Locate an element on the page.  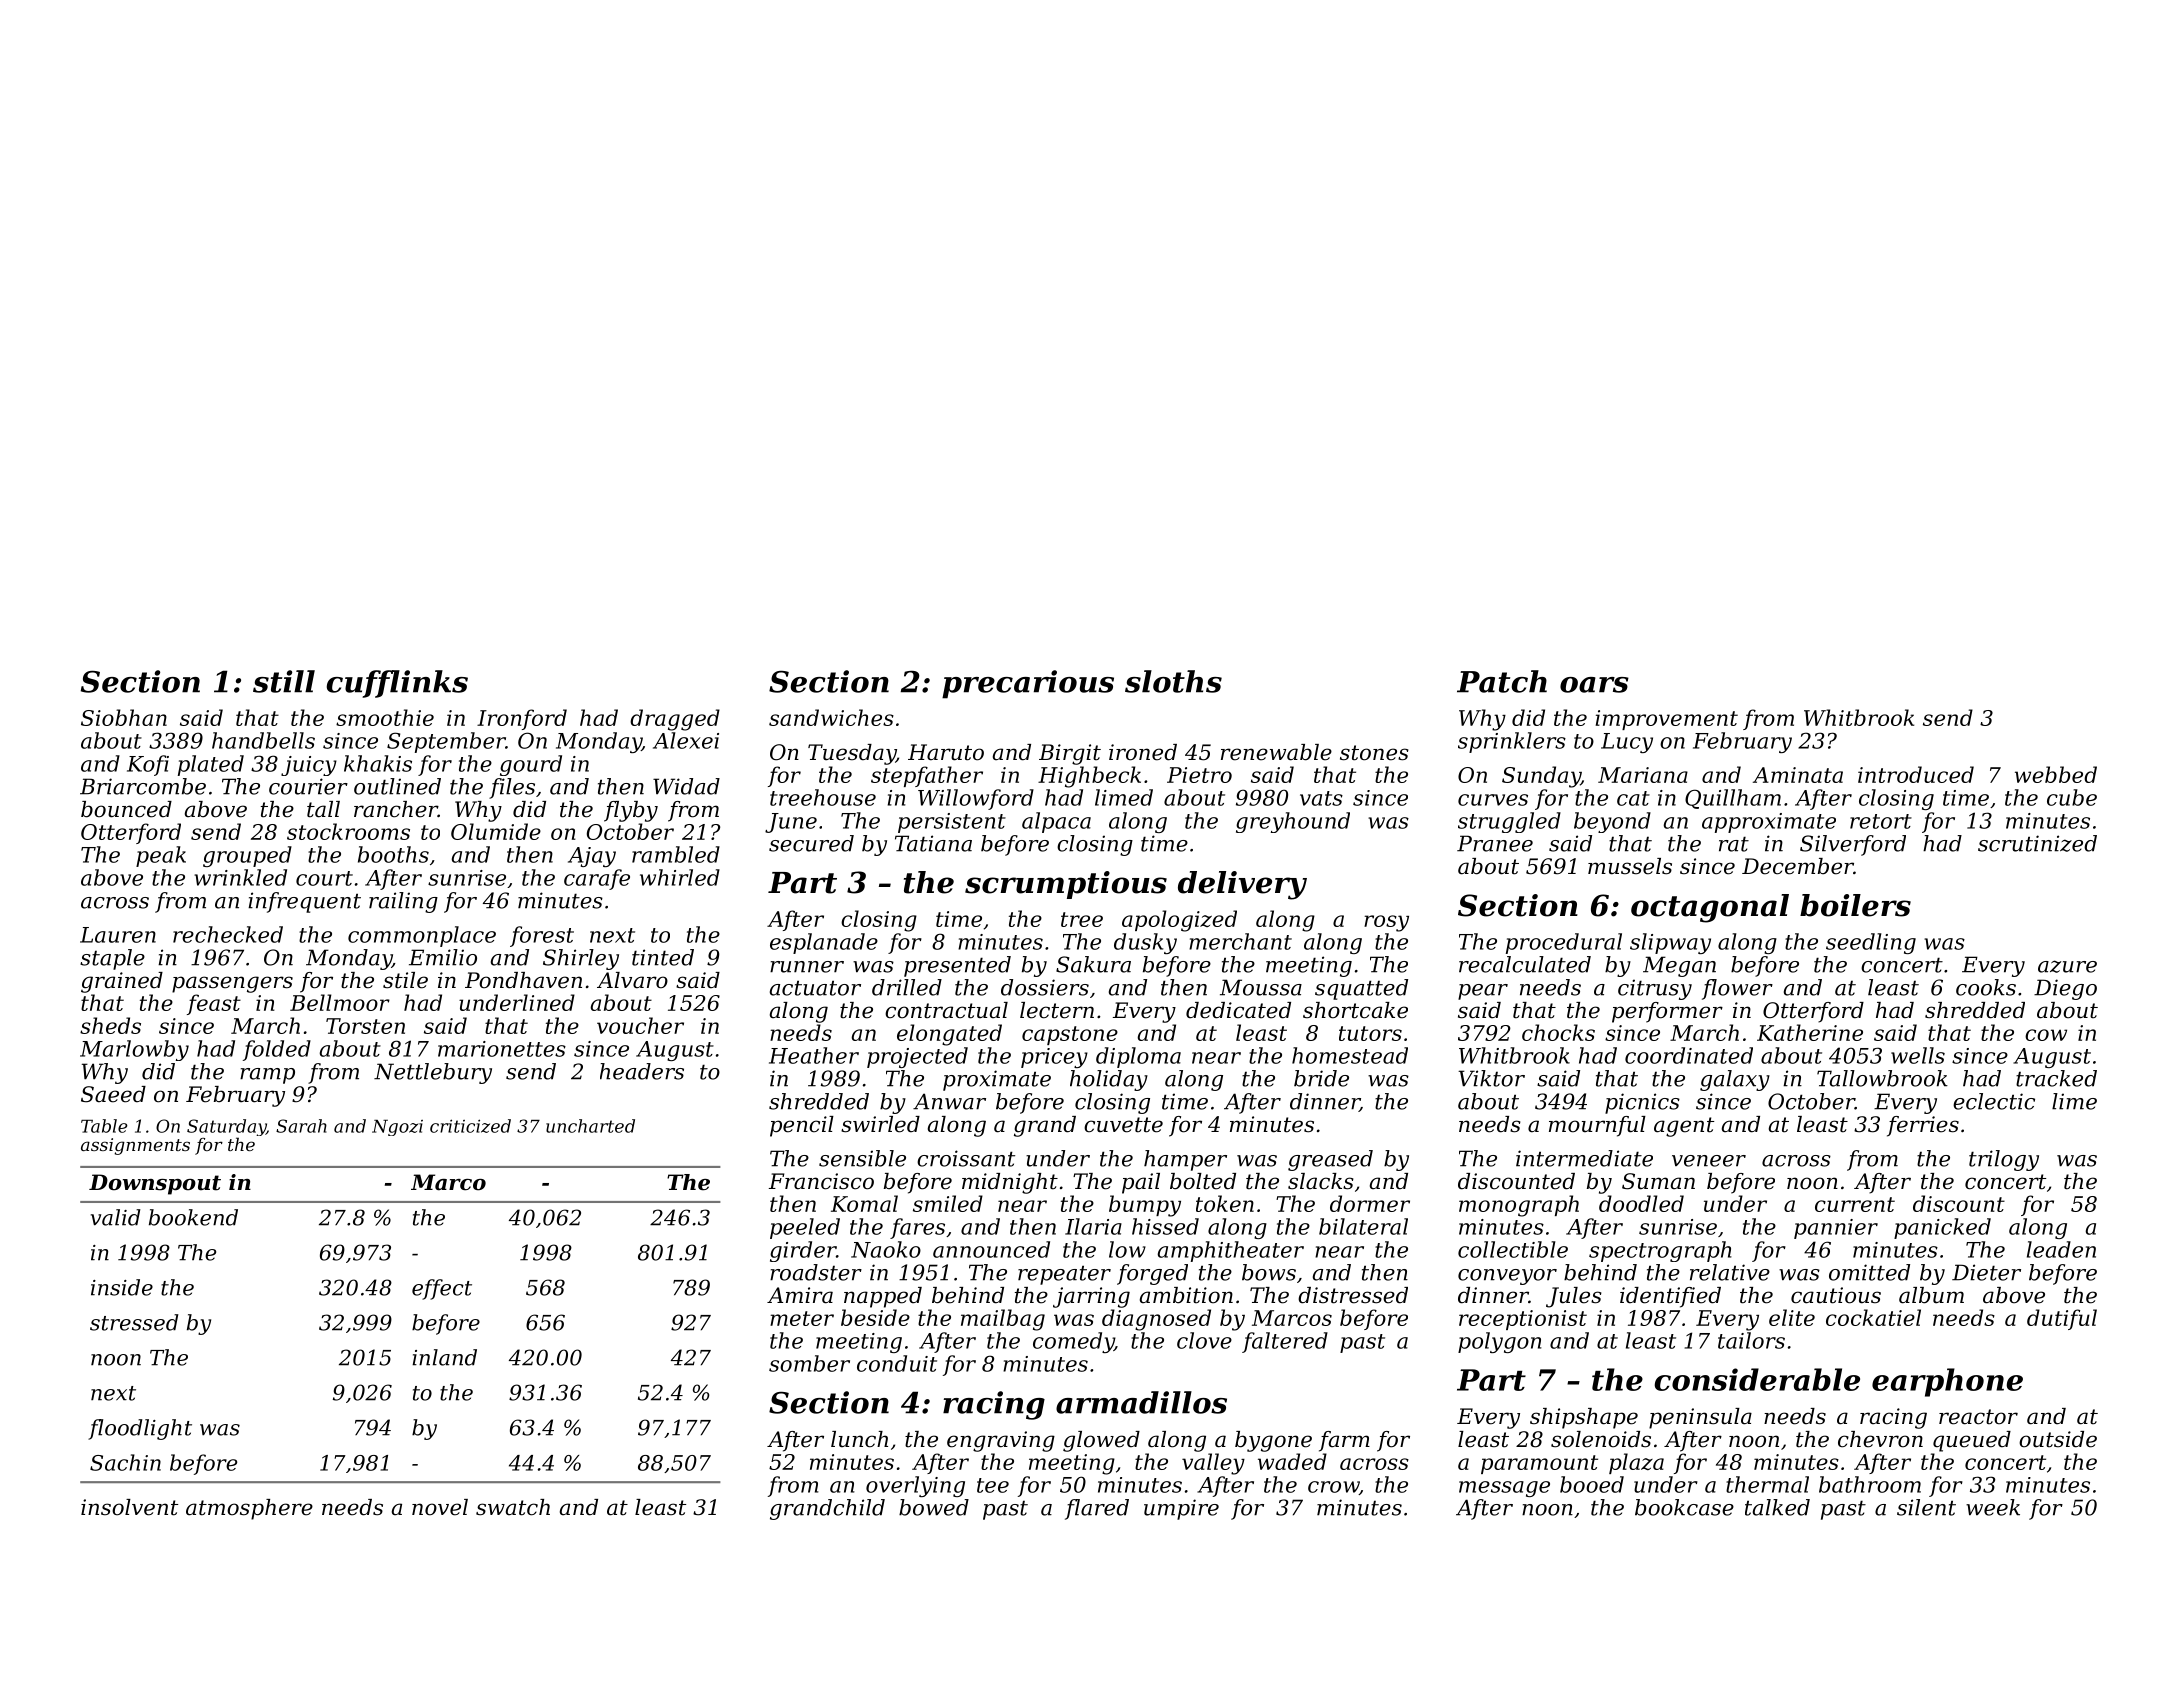
oars is located at coordinates (1594, 685).
